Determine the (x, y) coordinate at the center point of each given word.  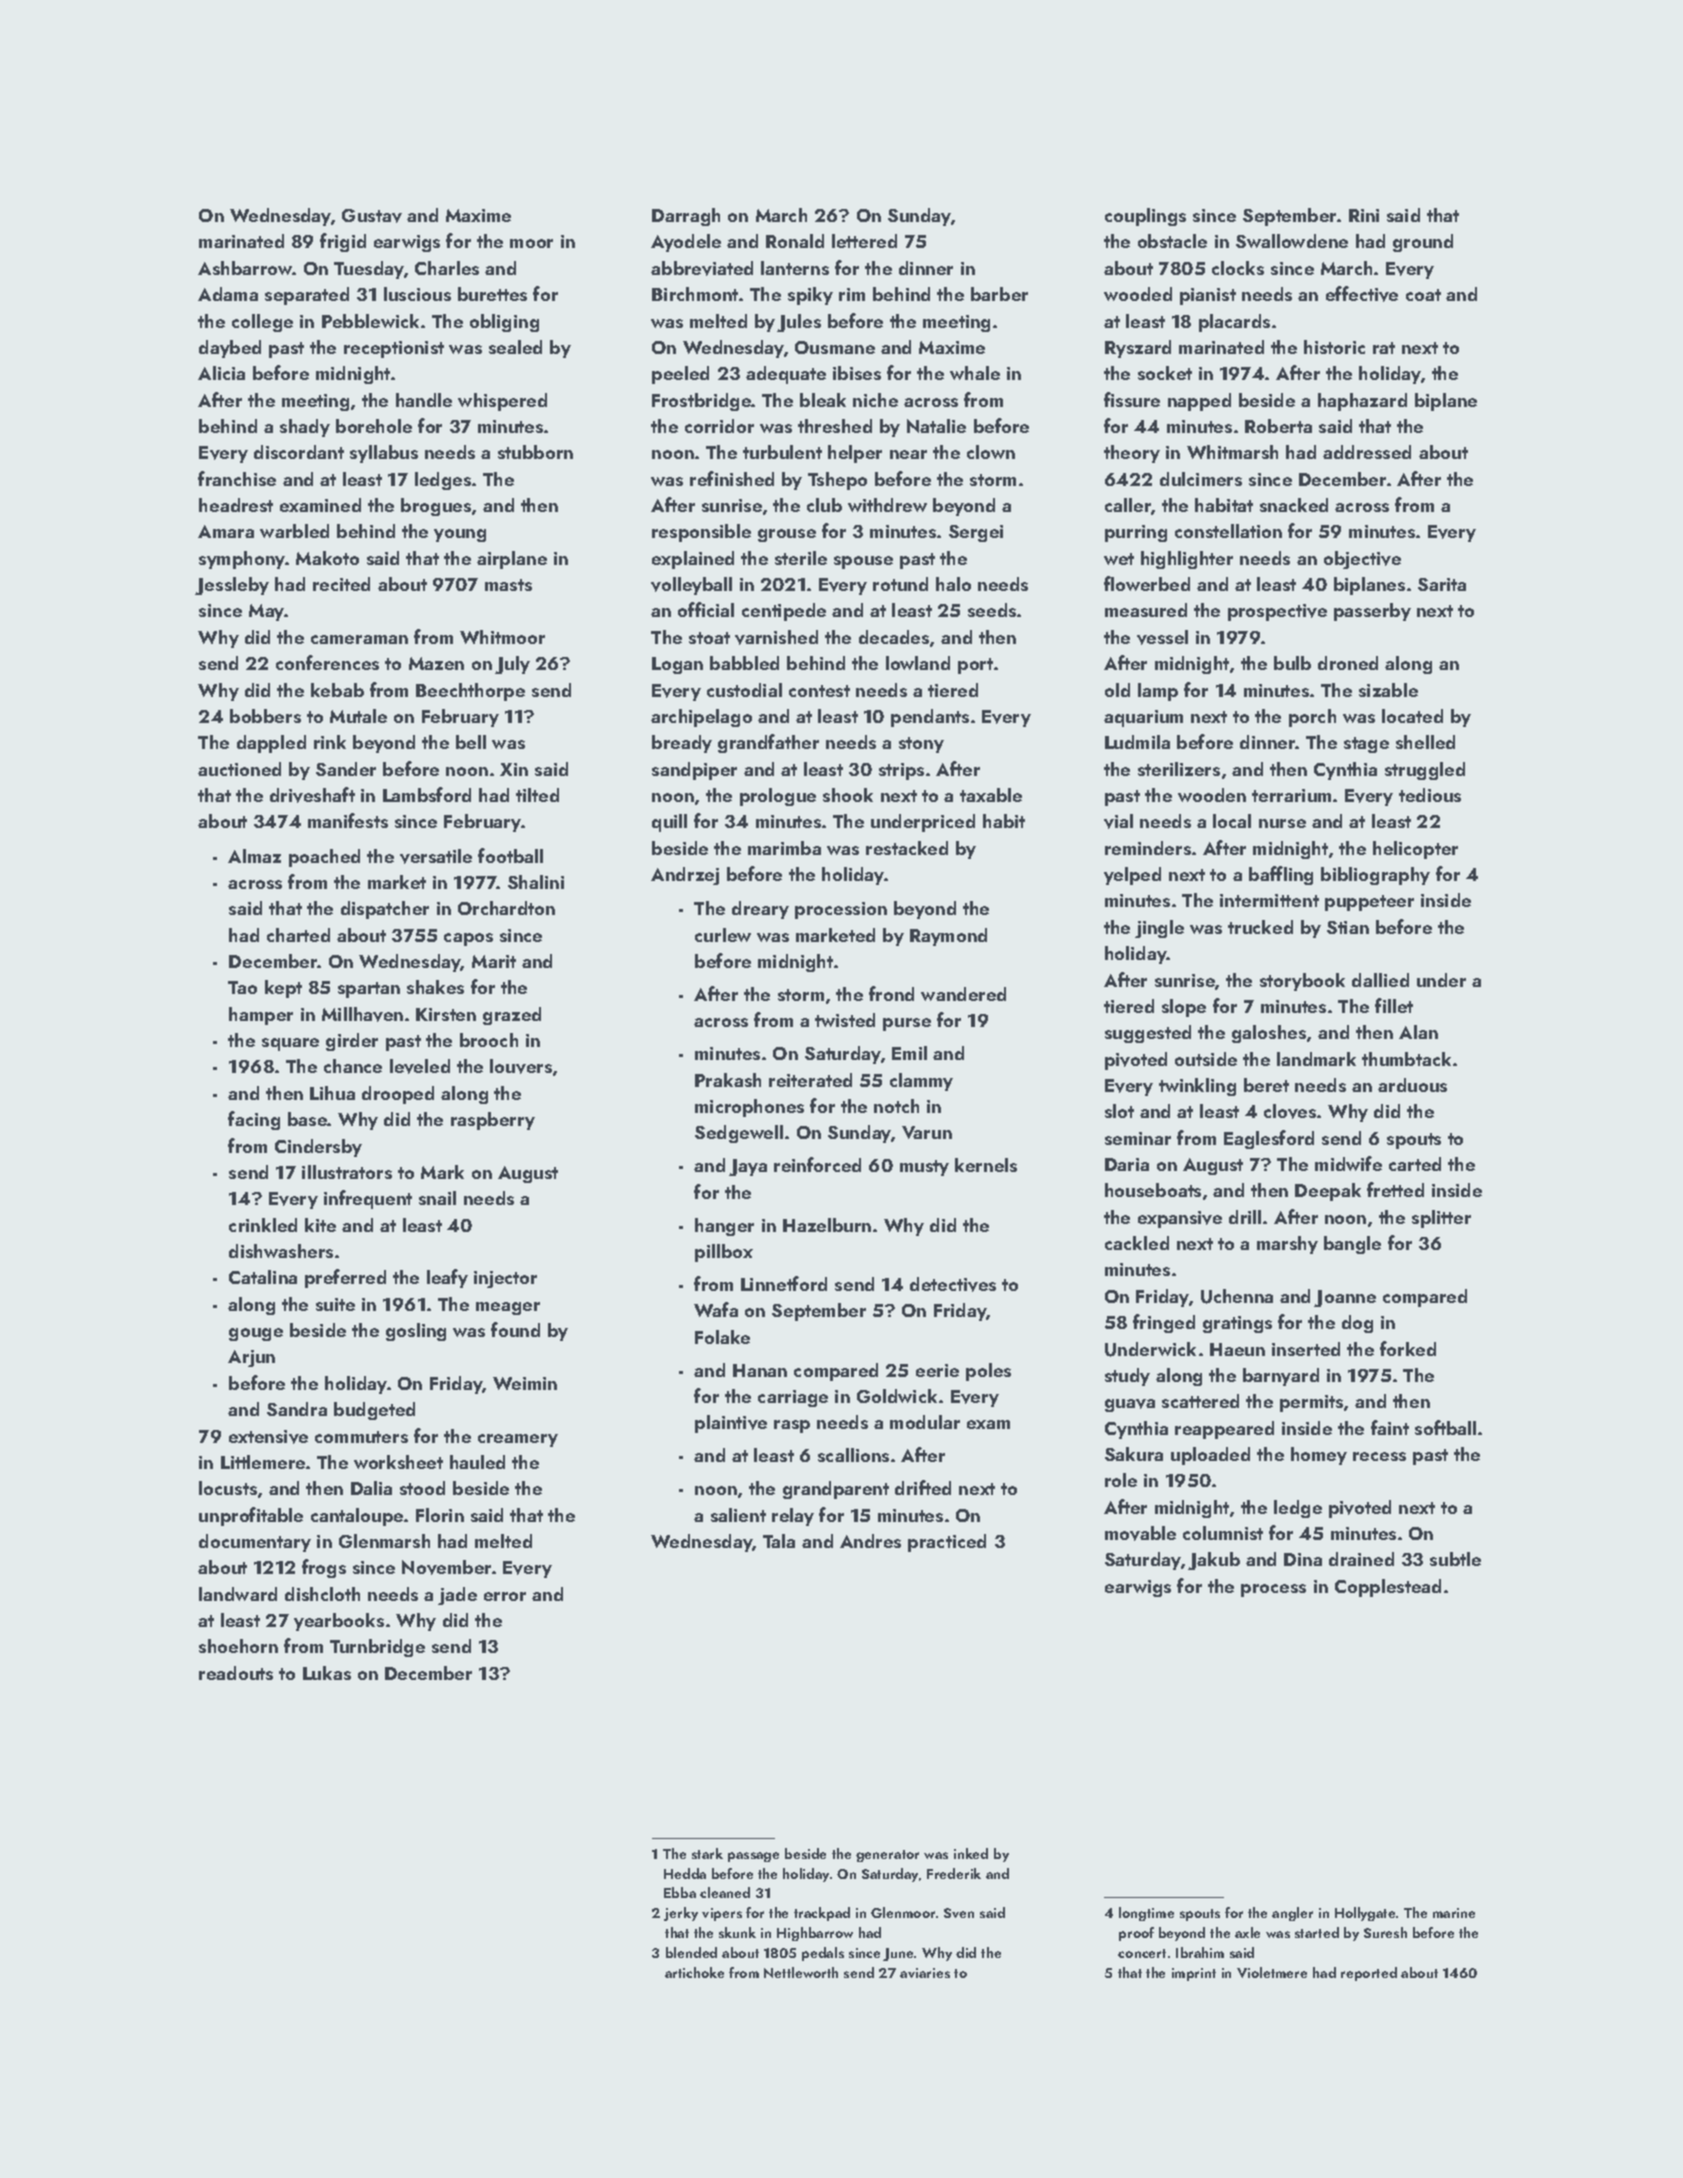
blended (691, 1952)
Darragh (686, 217)
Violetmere (1272, 1972)
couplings (1145, 217)
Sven (959, 1913)
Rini (1364, 215)
